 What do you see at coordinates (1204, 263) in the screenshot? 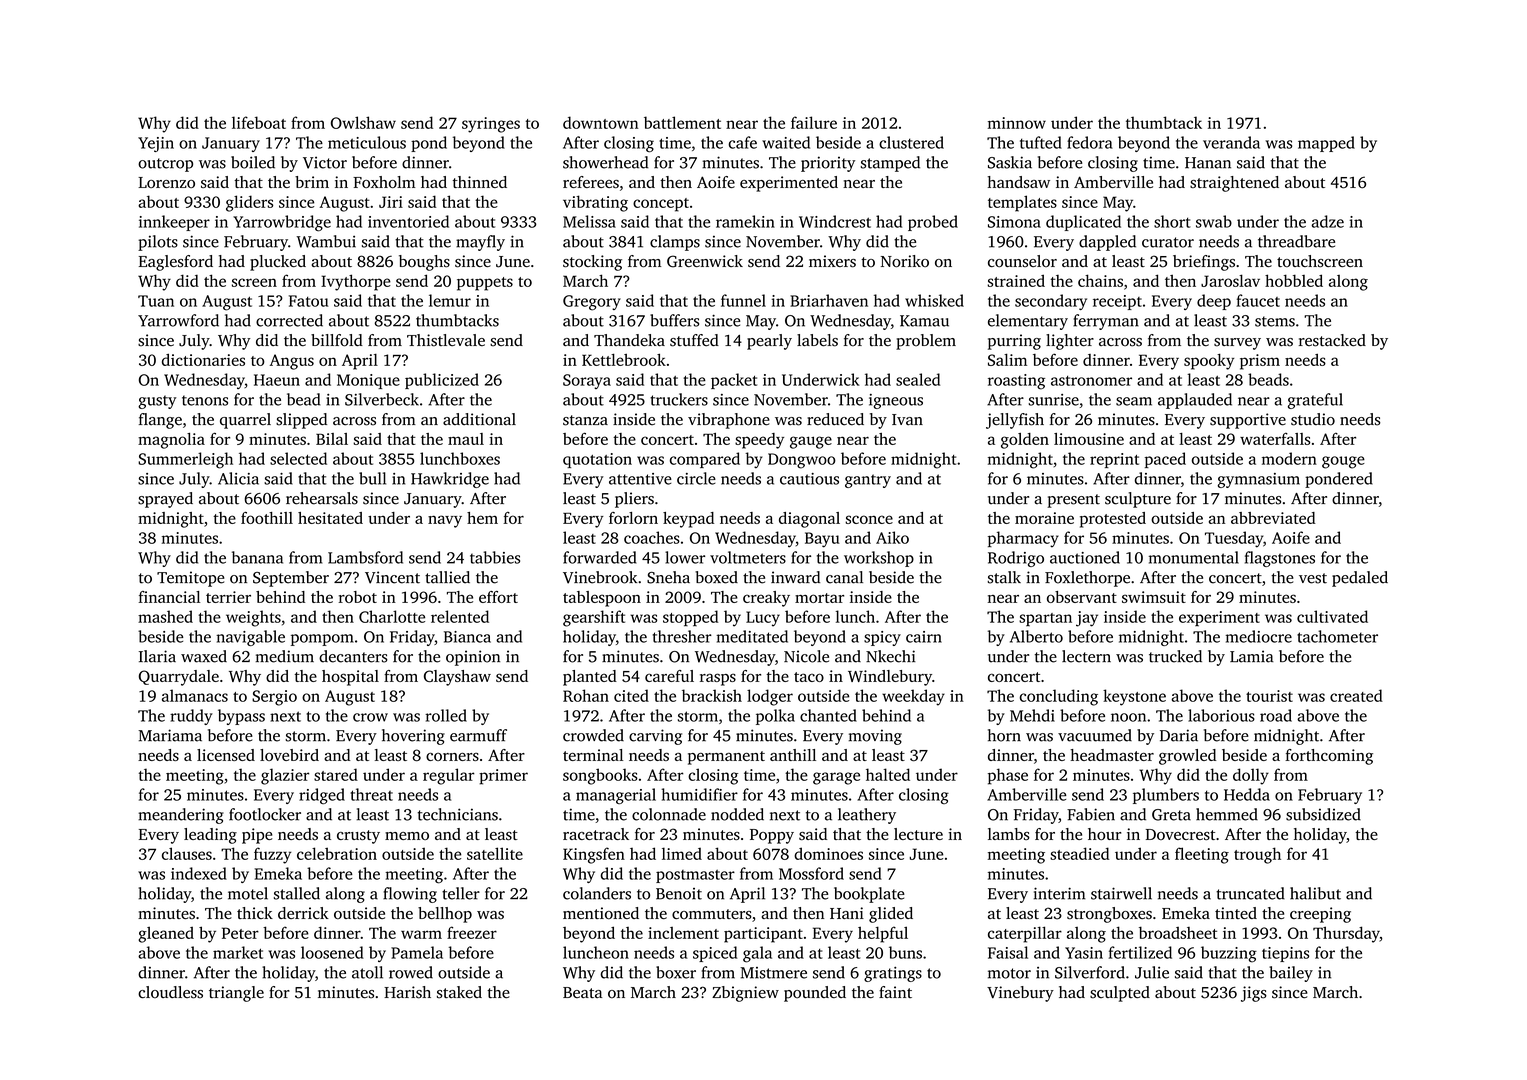
I see `briefings` at bounding box center [1204, 263].
